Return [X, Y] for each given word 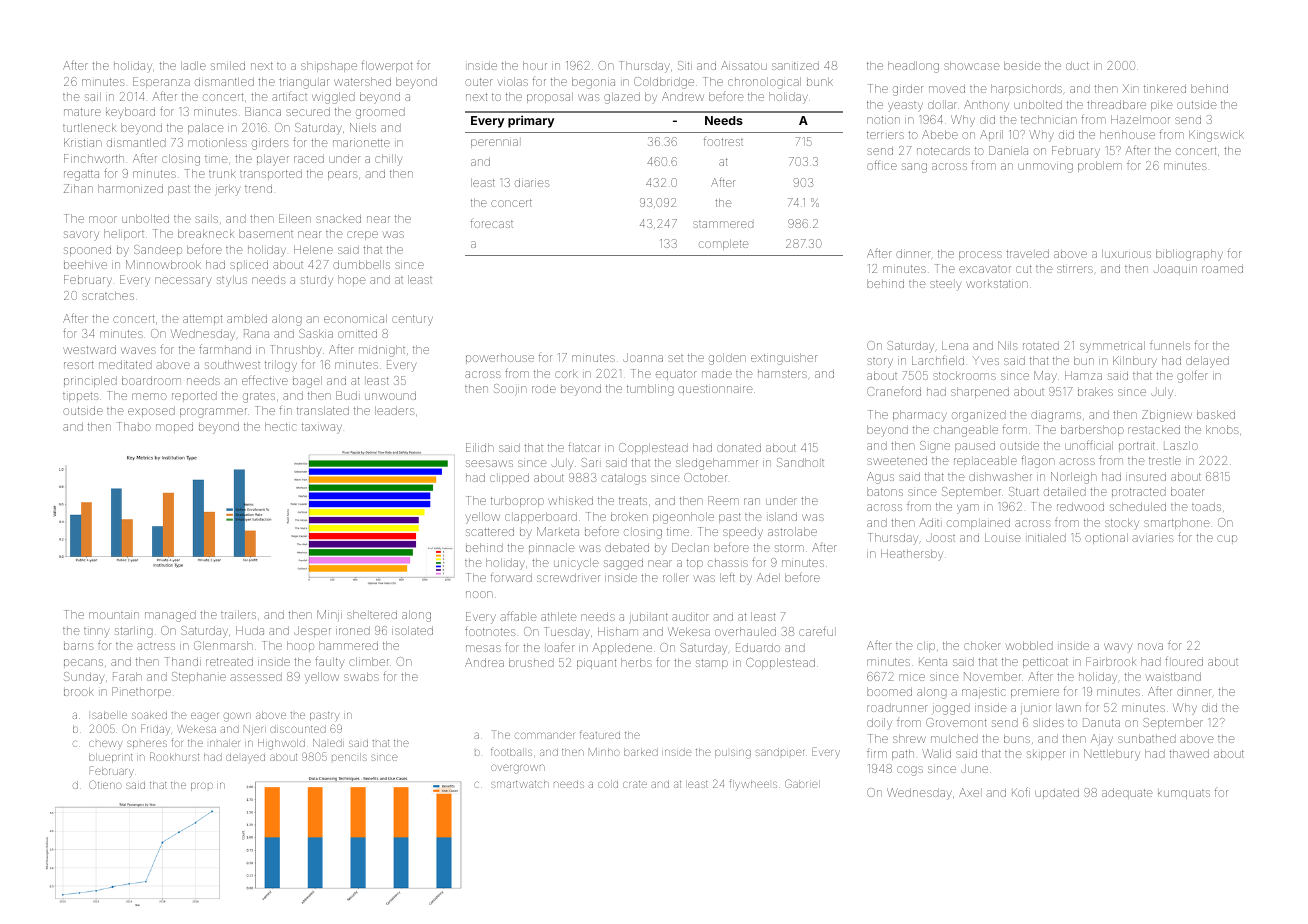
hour [535, 65]
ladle [193, 65]
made [717, 373]
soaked [149, 715]
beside [1022, 65]
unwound [390, 395]
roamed [1222, 268]
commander [544, 735]
